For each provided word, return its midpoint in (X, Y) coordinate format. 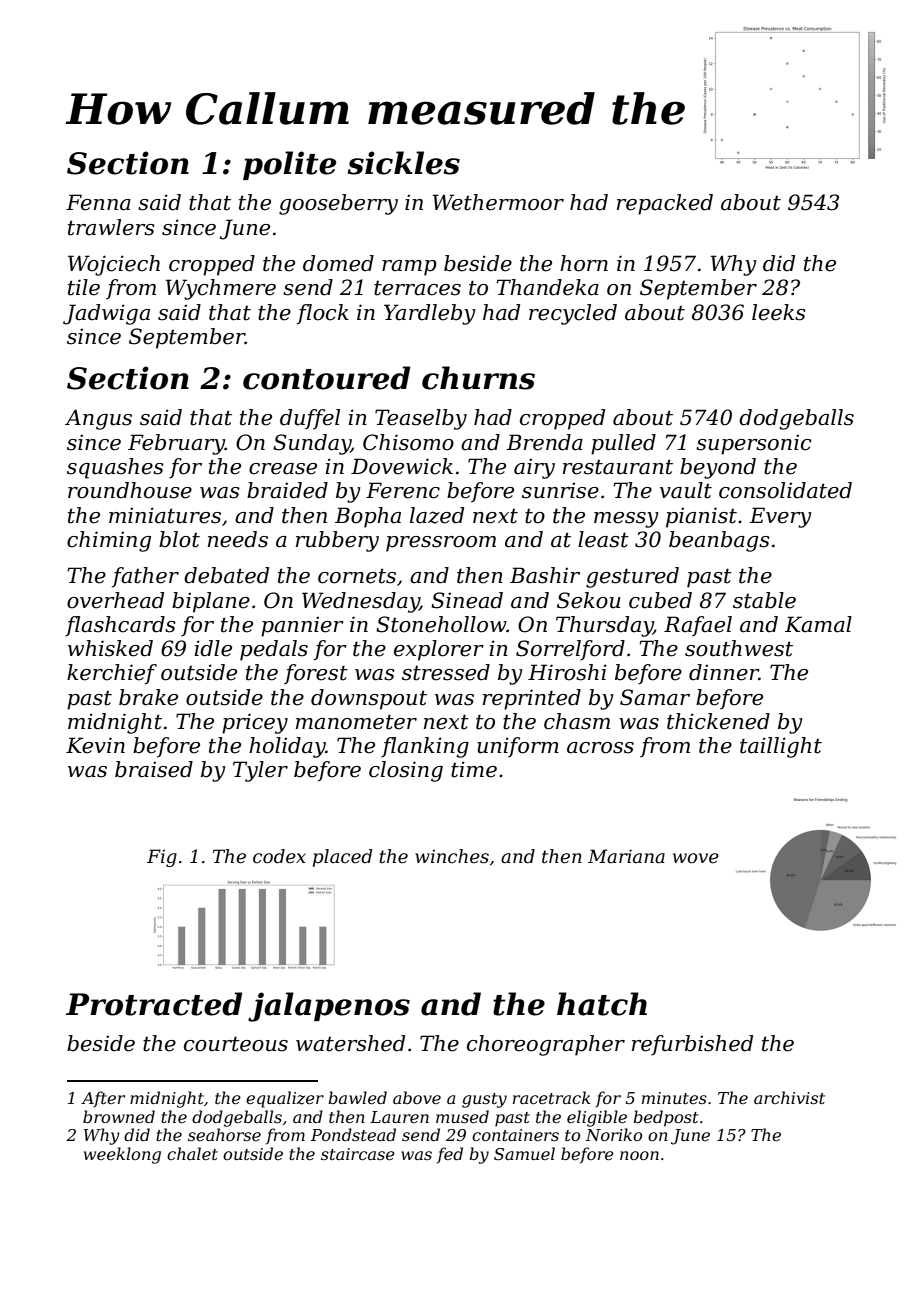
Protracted (154, 1004)
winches (452, 856)
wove (696, 858)
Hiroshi (567, 672)
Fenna (98, 202)
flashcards (120, 626)
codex (279, 856)
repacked (665, 204)
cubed (660, 600)
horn (584, 263)
